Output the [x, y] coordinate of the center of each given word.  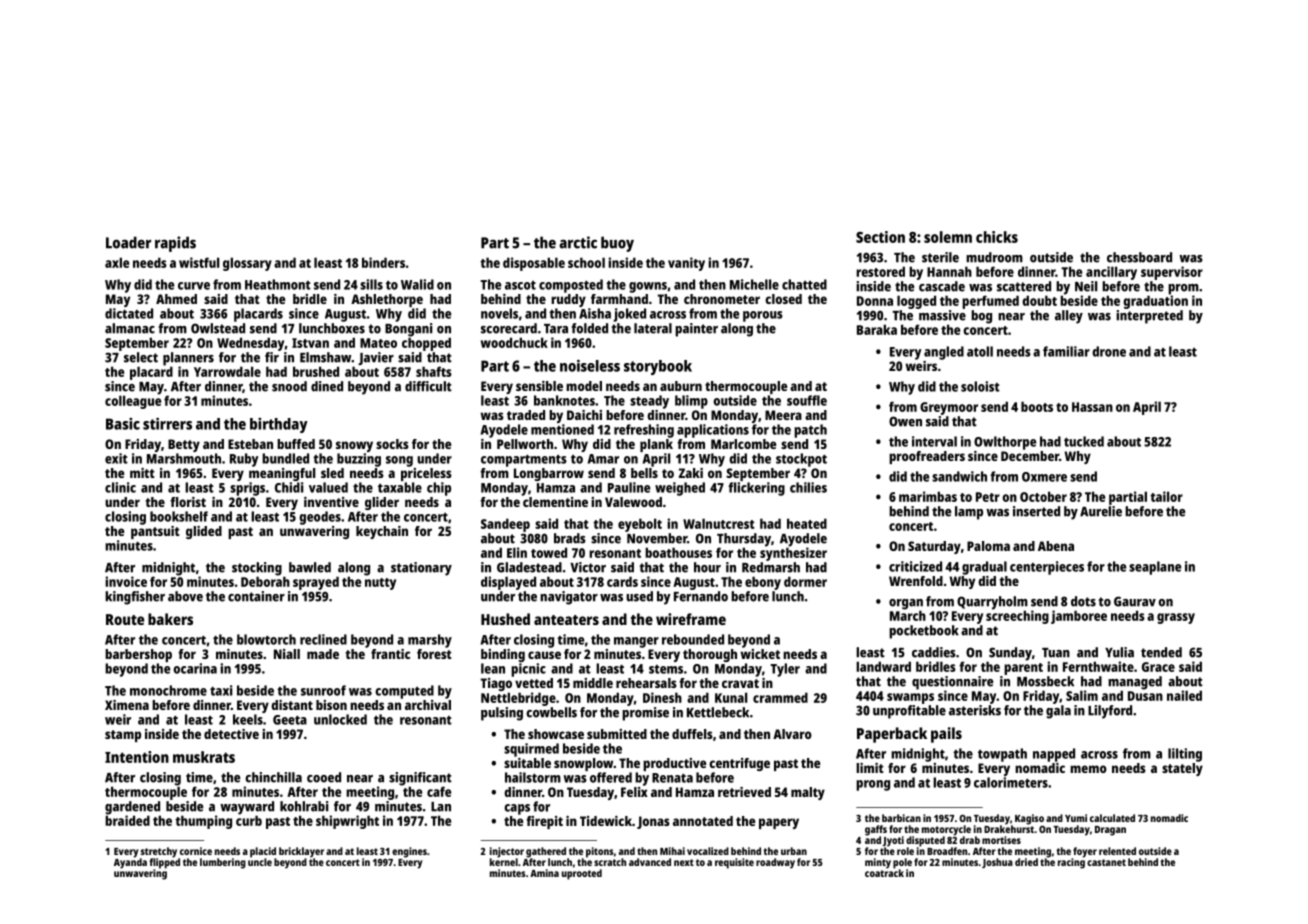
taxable [400, 487]
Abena [1056, 546]
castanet [1106, 862]
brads [570, 538]
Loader [128, 242]
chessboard [1139, 257]
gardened [132, 808]
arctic [578, 242]
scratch [610, 862]
